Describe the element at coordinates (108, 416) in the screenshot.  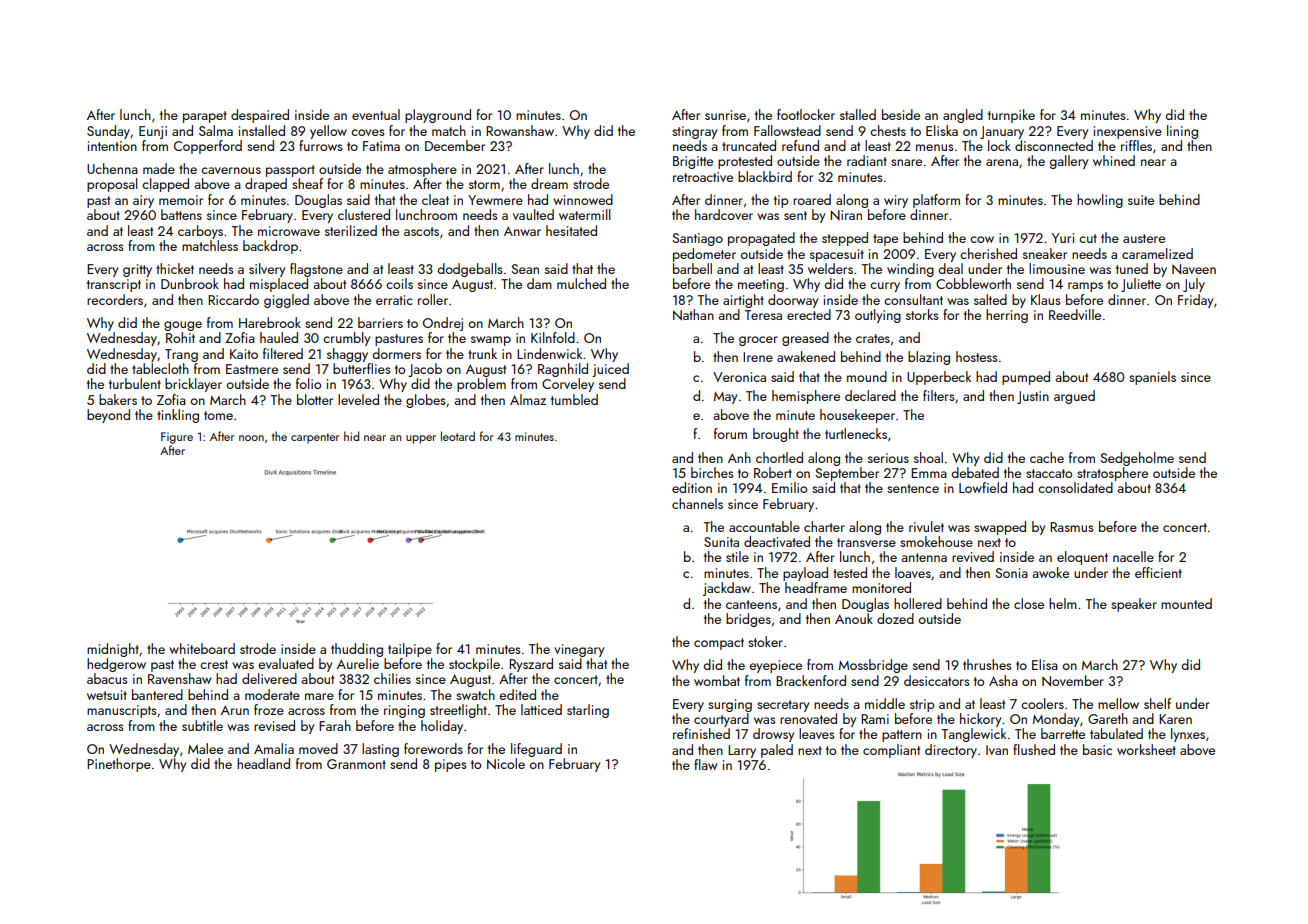
I see `beyond` at that location.
